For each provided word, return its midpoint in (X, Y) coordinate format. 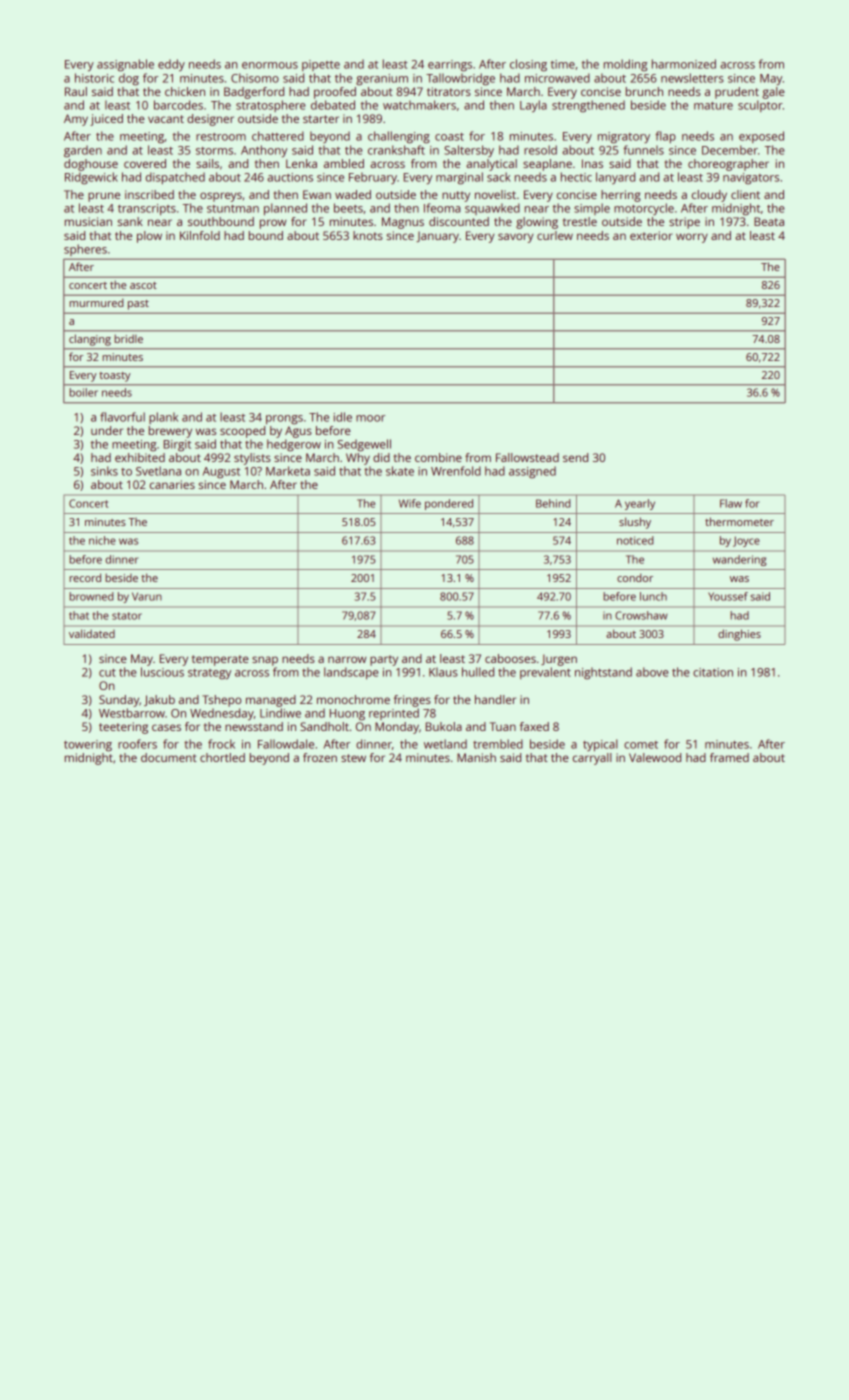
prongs (284, 420)
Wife (410, 503)
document (169, 757)
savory (516, 238)
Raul (76, 91)
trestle (580, 221)
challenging (399, 137)
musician (88, 221)
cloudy (709, 196)
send (575, 457)
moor (370, 418)
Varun (147, 596)
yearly (640, 504)
